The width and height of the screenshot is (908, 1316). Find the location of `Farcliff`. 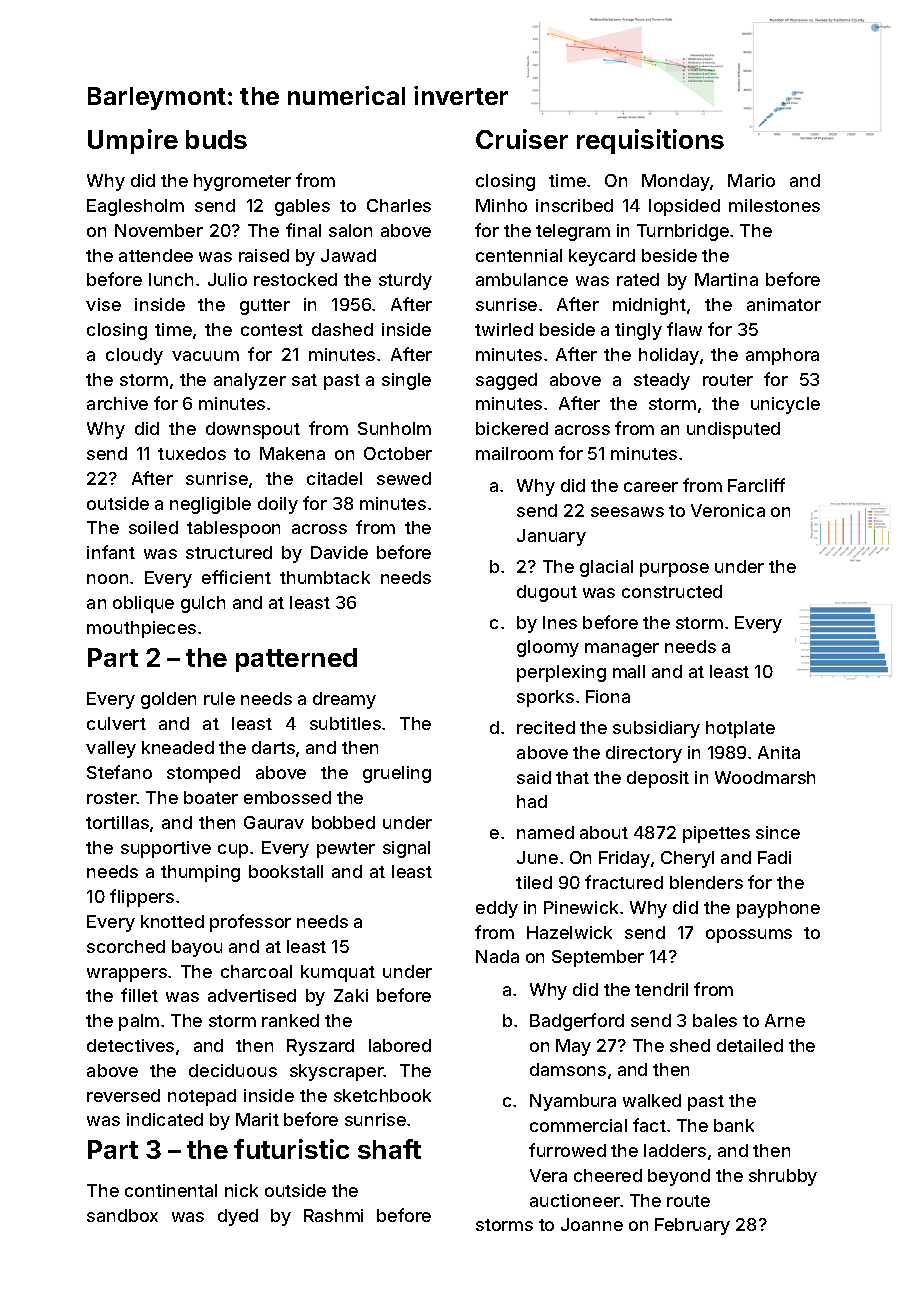

Farcliff is located at coordinates (756, 485).
